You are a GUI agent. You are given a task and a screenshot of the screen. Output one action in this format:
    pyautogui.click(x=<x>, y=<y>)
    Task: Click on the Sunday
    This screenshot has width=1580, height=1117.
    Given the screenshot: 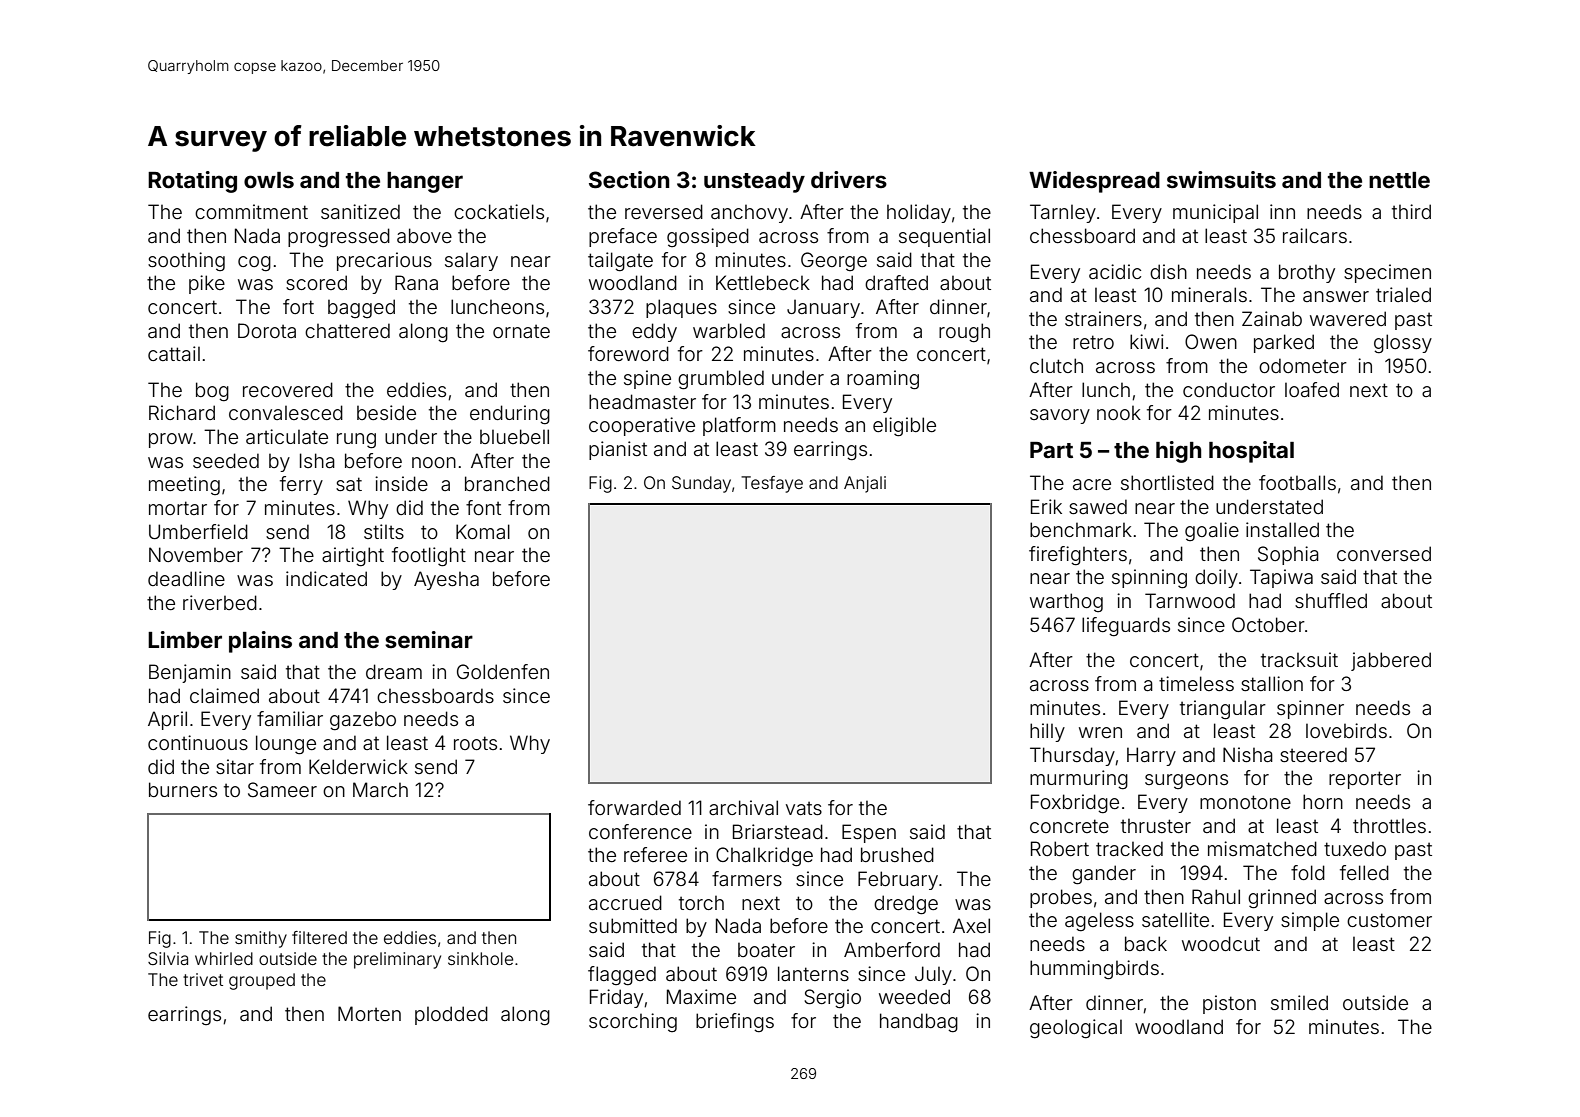 What is the action you would take?
    pyautogui.click(x=701, y=484)
